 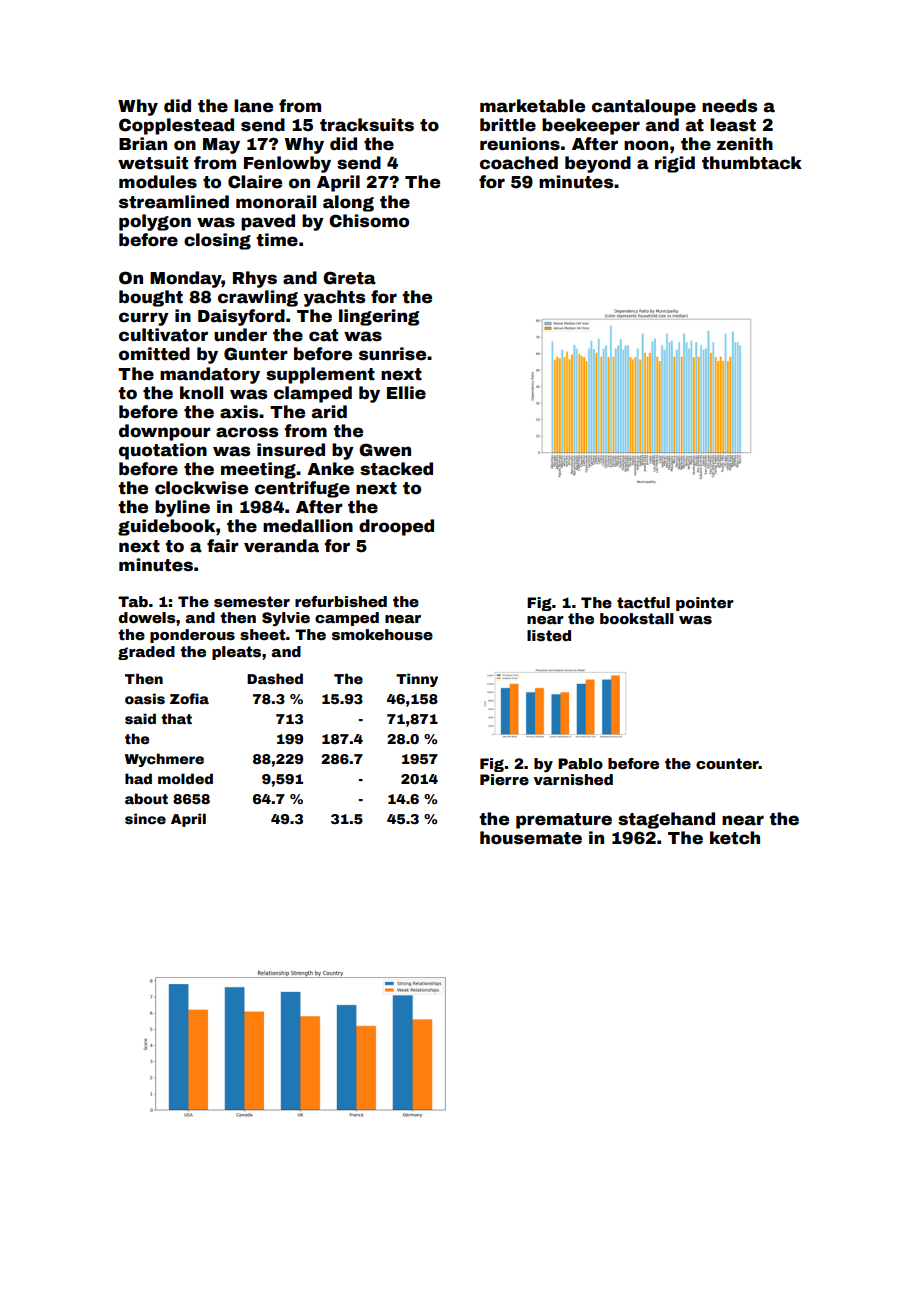 I want to click on since, so click(x=145, y=818).
